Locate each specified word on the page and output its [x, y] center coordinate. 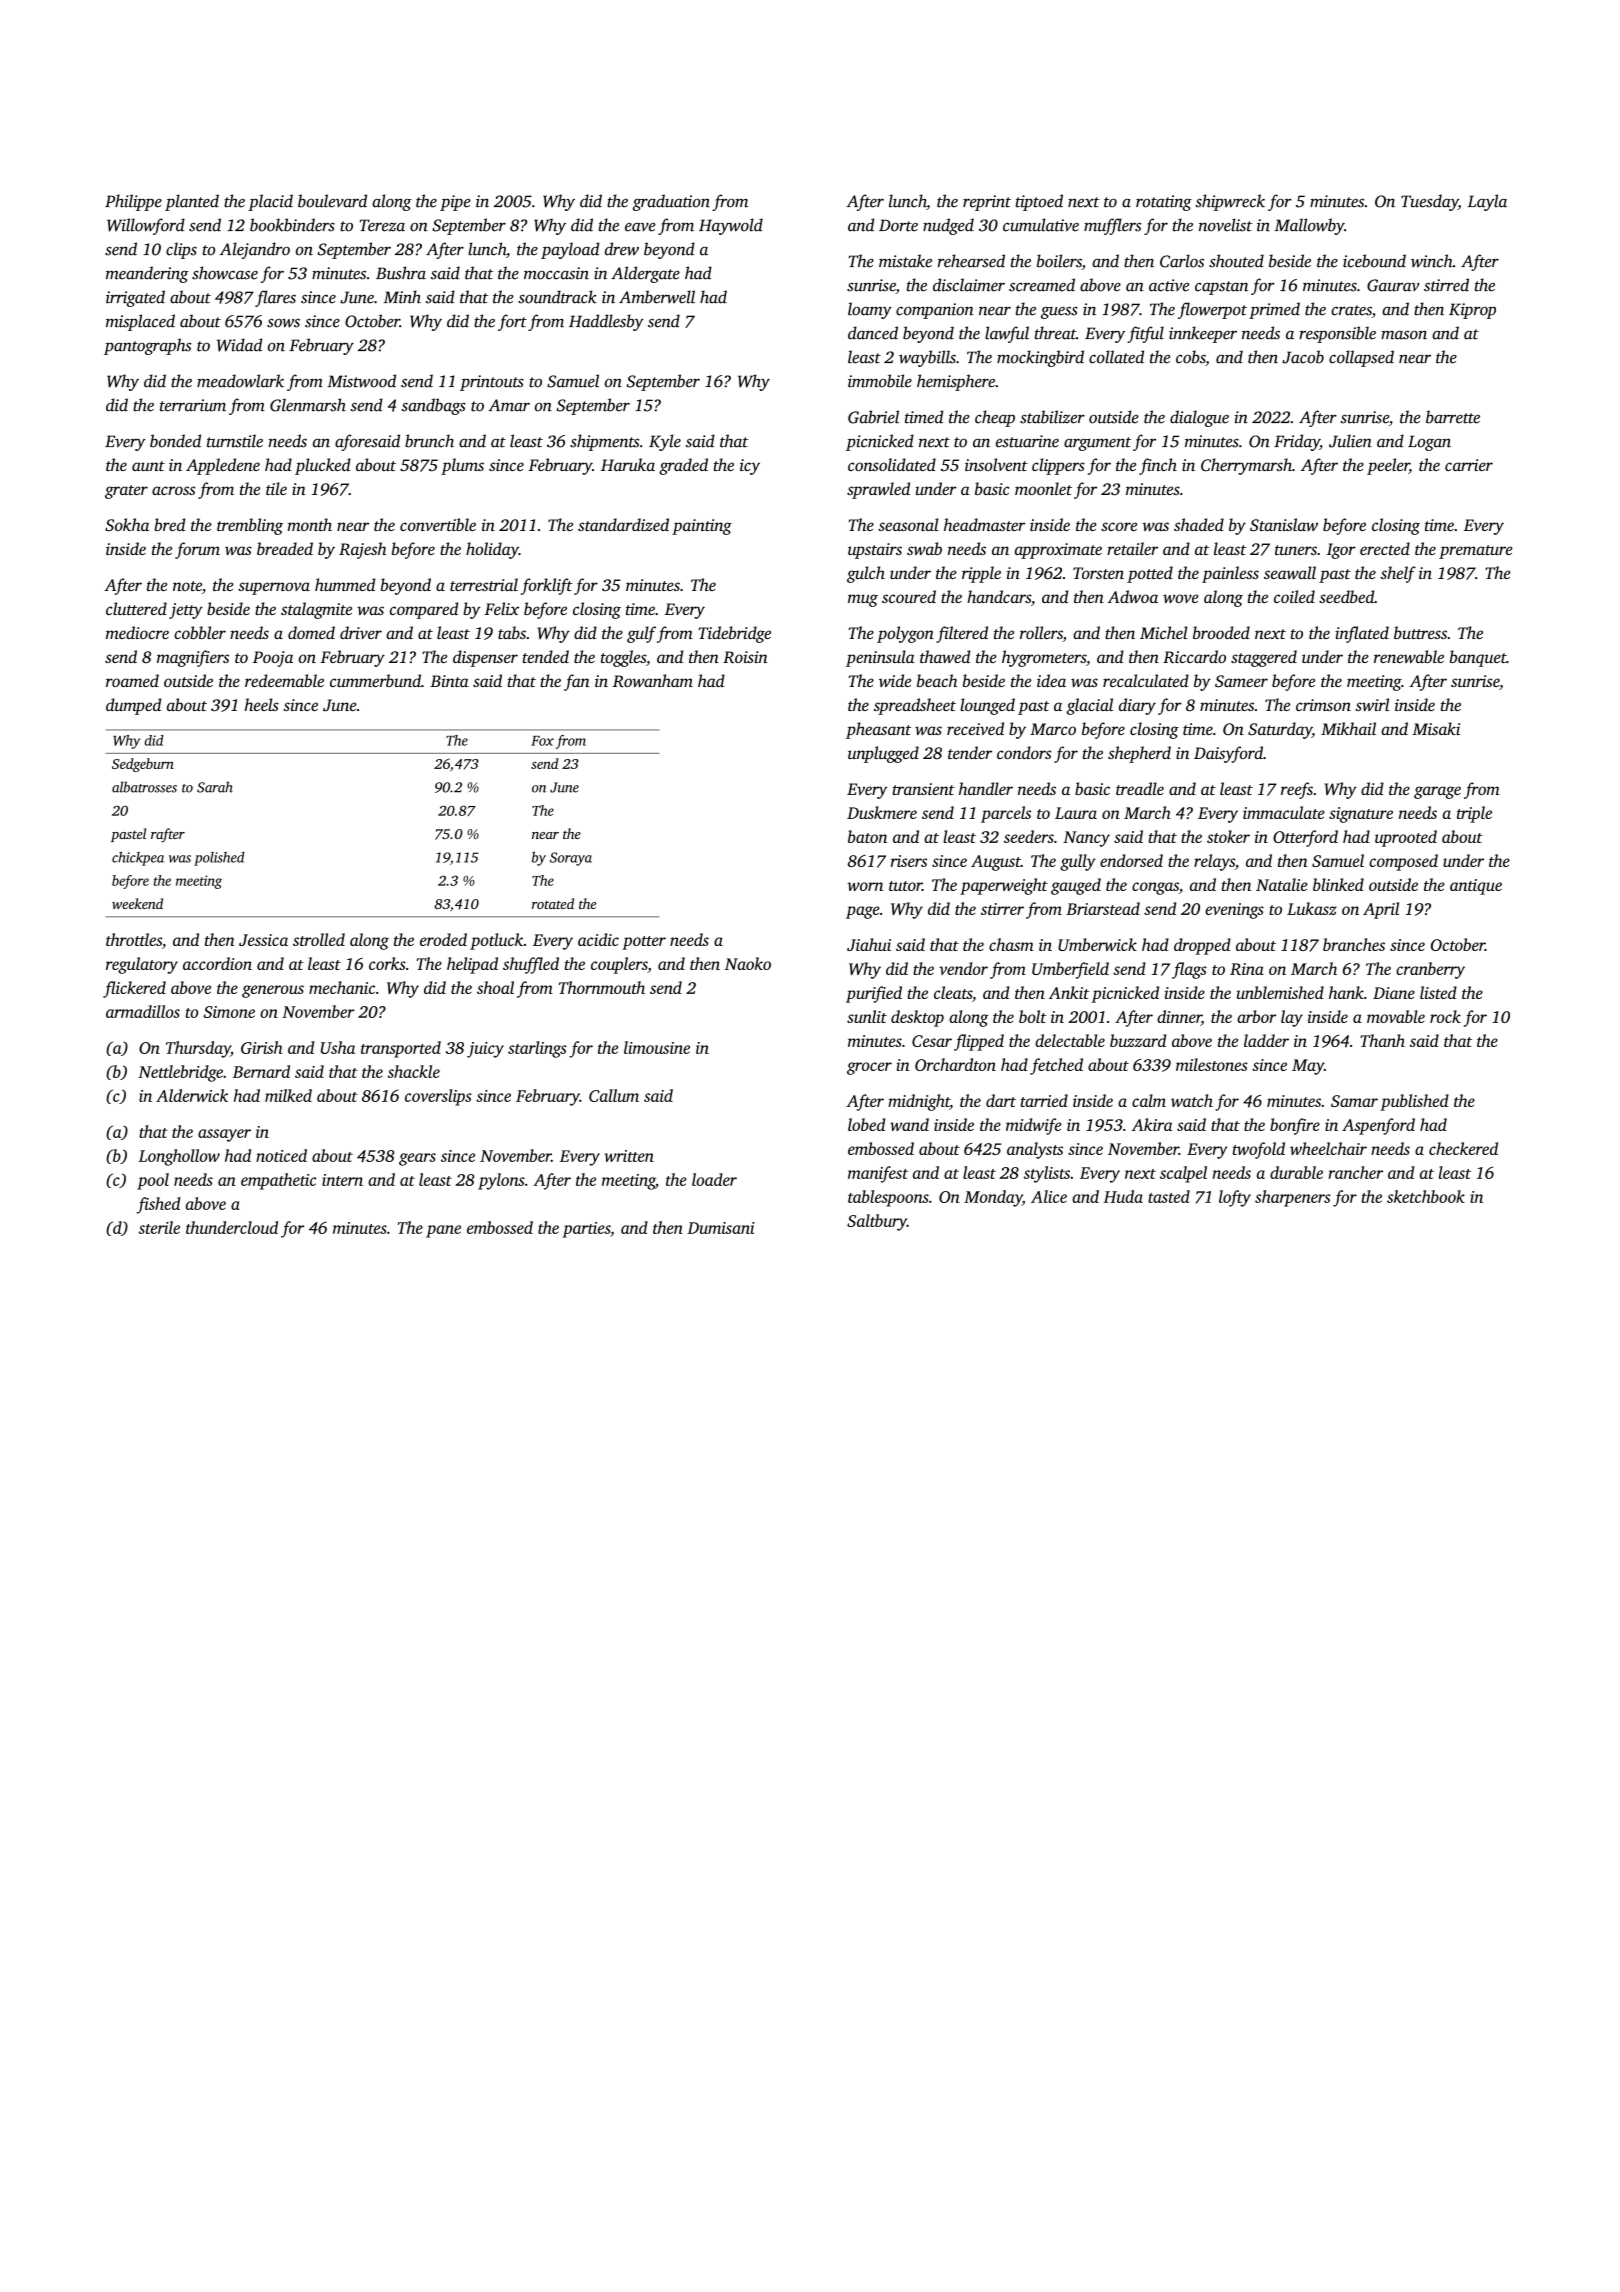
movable [1396, 1016]
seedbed [1346, 596]
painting [702, 527]
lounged [987, 706]
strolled [319, 939]
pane [443, 1231]
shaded [1199, 524]
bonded [175, 441]
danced [873, 333]
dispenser [485, 658]
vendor [963, 968]
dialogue [1199, 418]
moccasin [556, 273]
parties [586, 1230]
